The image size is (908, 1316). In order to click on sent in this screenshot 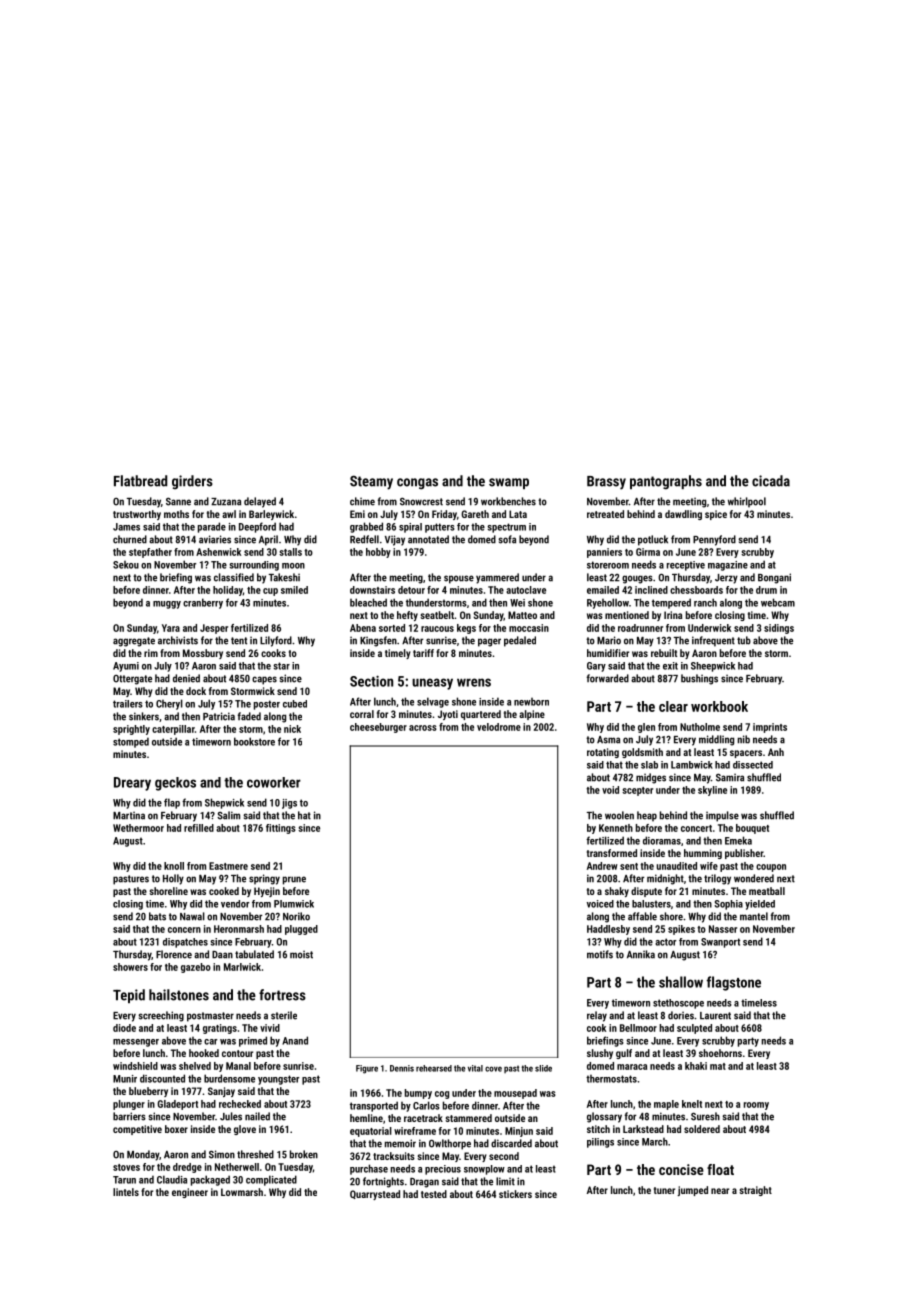, I will do `click(629, 866)`.
